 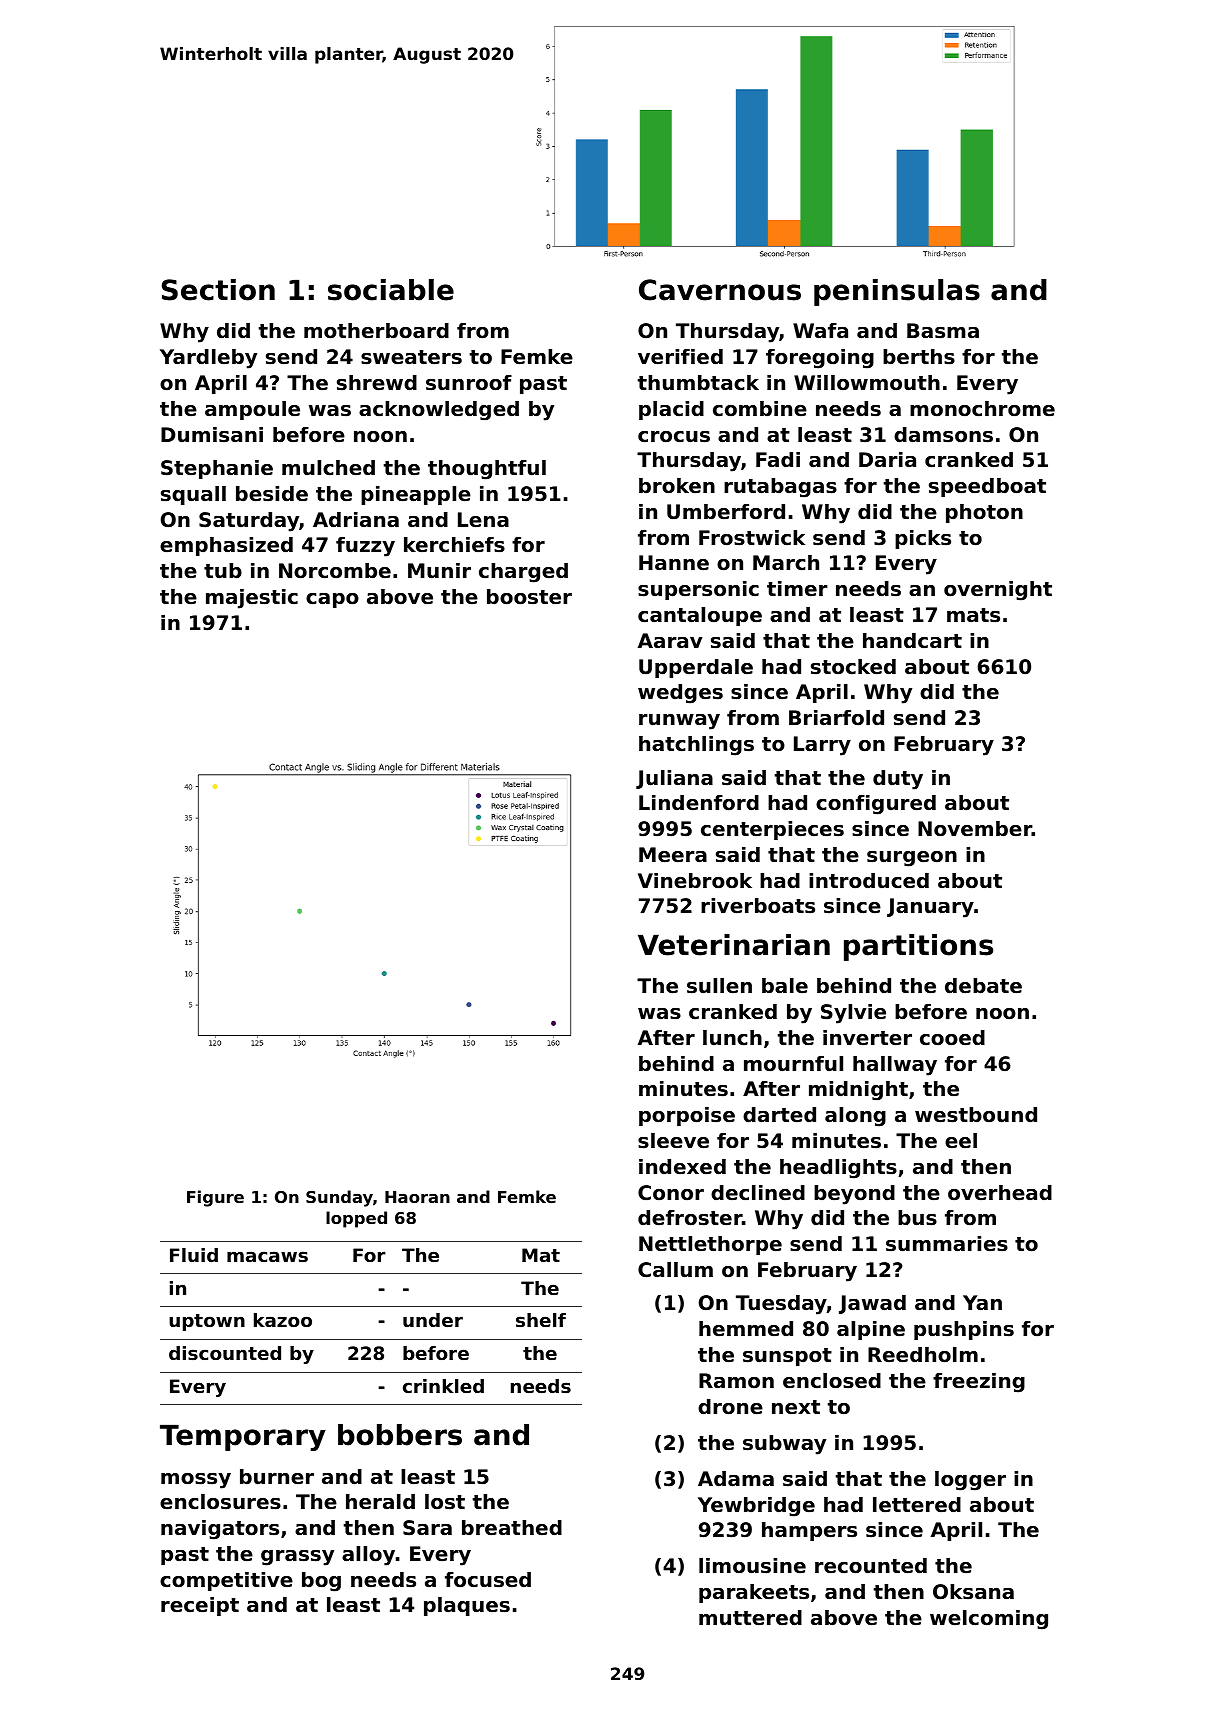 What do you see at coordinates (989, 1620) in the screenshot?
I see `welcoming` at bounding box center [989, 1620].
